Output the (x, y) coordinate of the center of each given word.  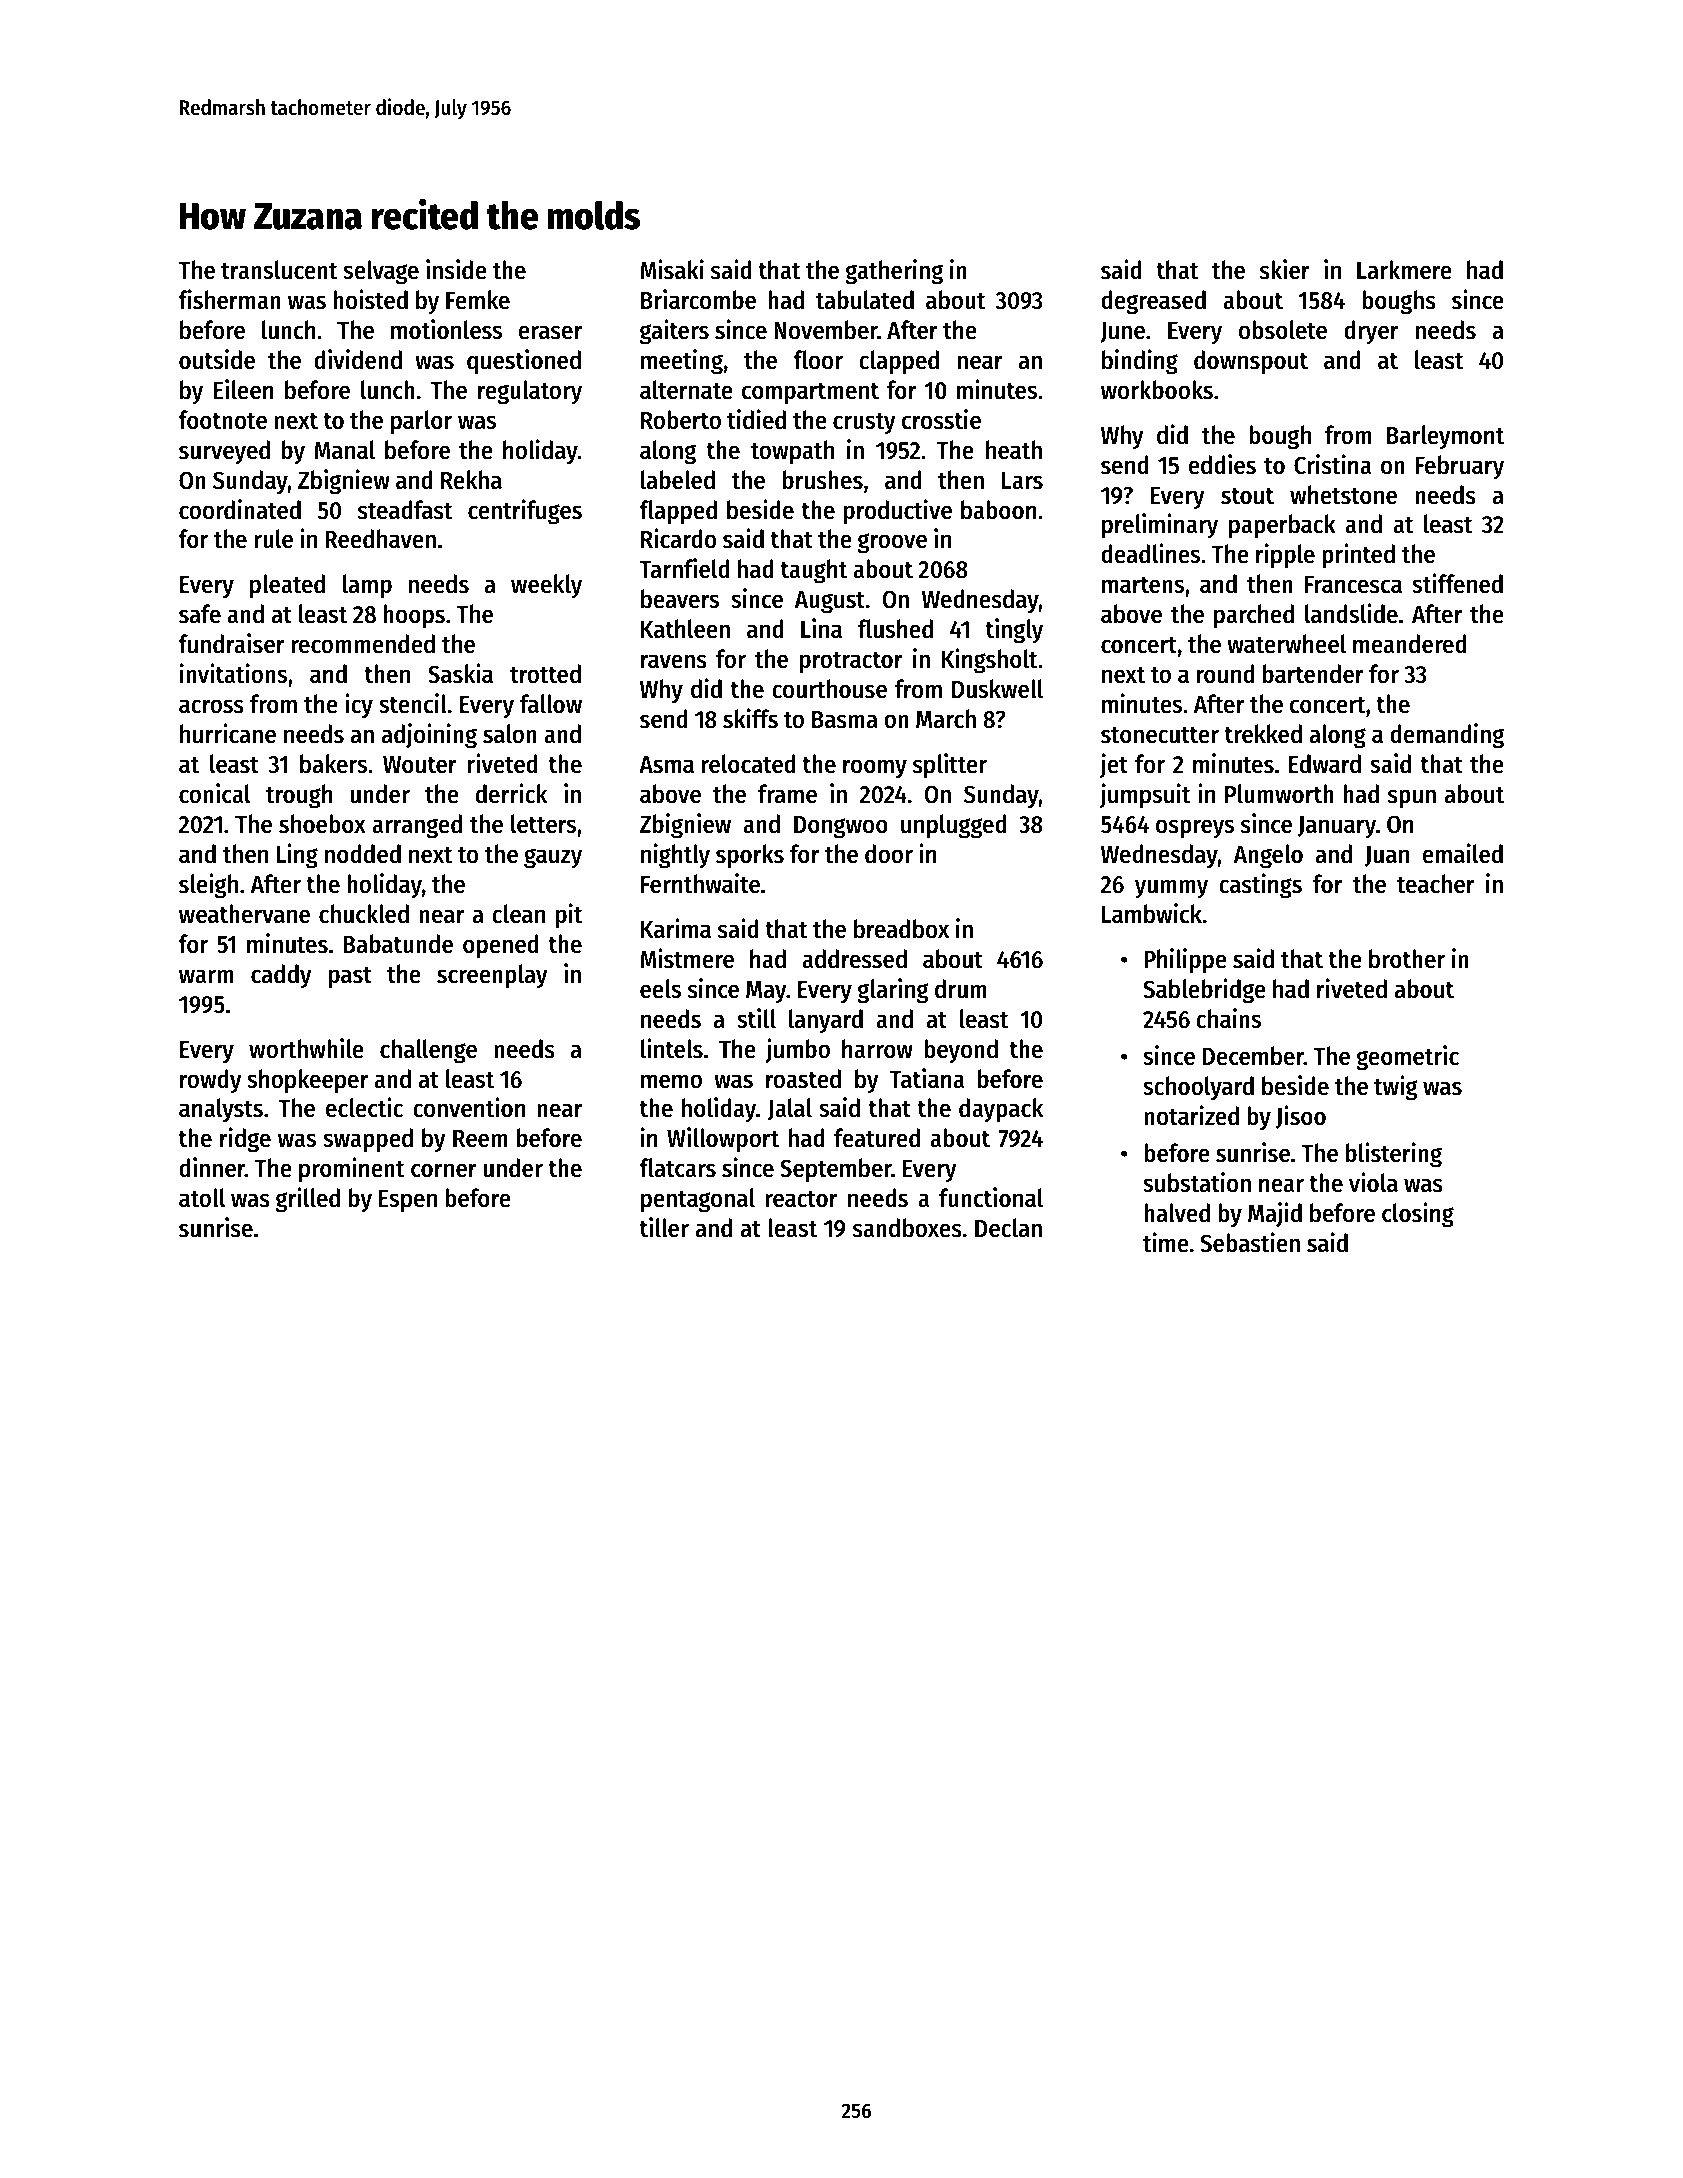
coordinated (240, 509)
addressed (854, 959)
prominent (352, 1170)
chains (1228, 1018)
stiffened (1457, 583)
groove (892, 543)
